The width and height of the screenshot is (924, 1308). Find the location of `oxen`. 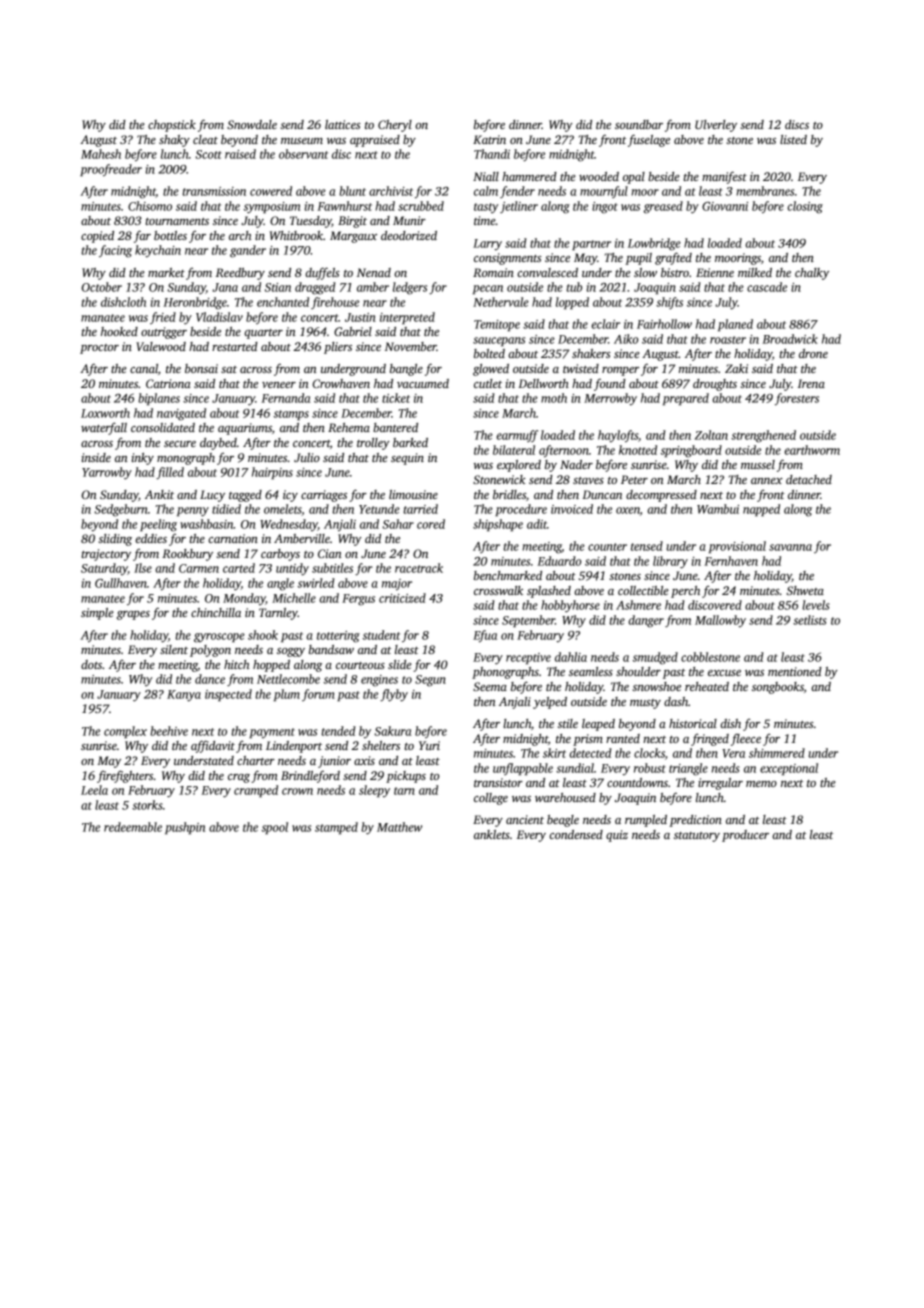

oxen is located at coordinates (628, 510).
